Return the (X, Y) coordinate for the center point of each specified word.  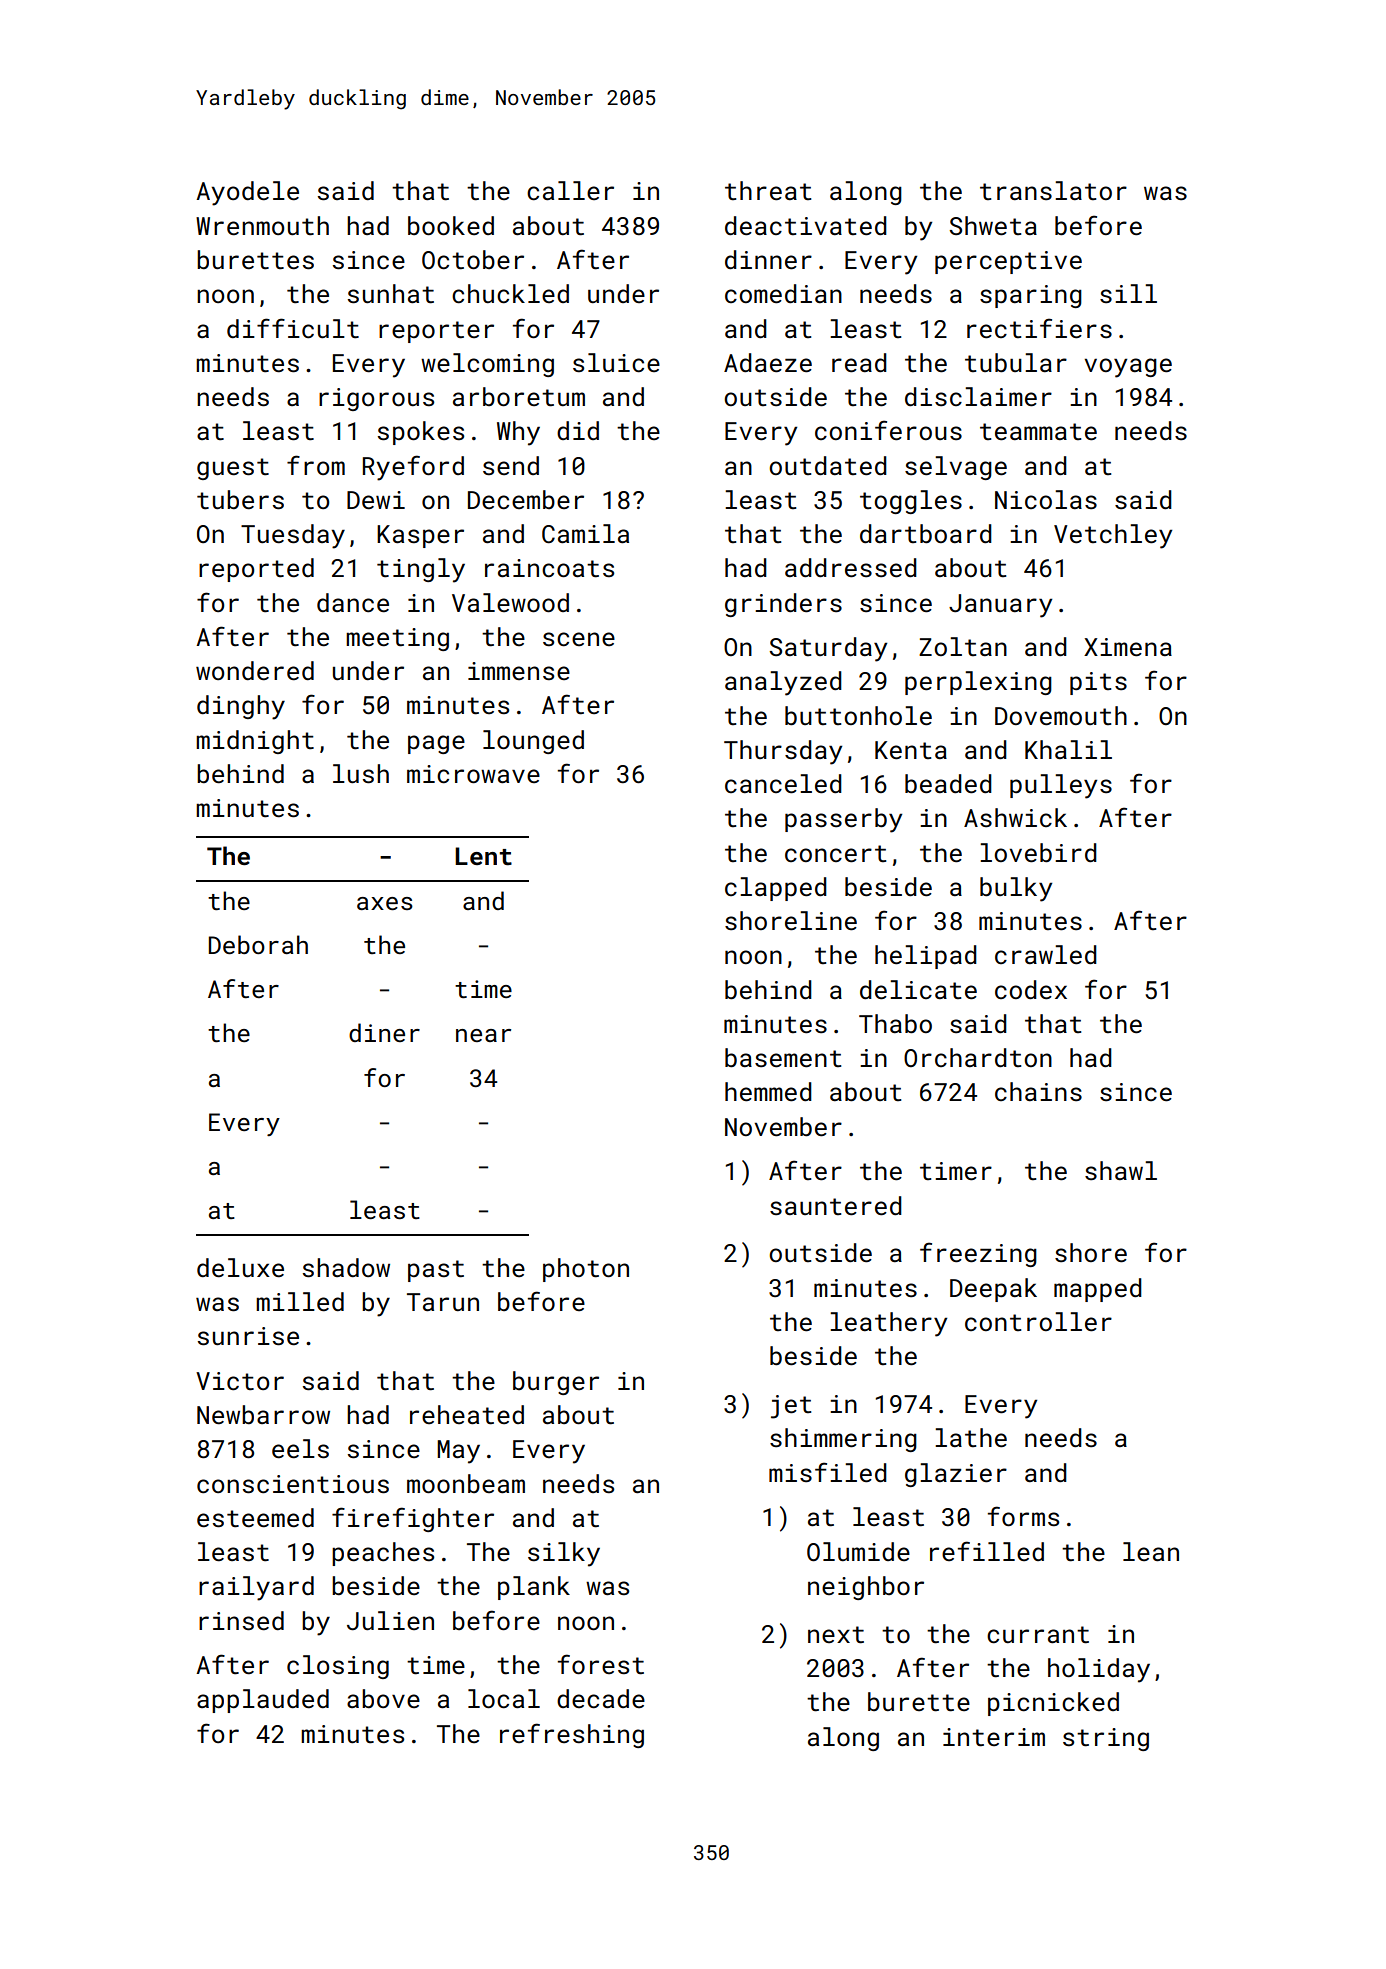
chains (1038, 1092)
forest (601, 1664)
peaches (383, 1554)
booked (451, 225)
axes (385, 903)
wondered (255, 671)
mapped (1098, 1290)
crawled (1046, 955)
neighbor (866, 1588)
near (483, 1035)
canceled (783, 784)
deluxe (240, 1268)
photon (586, 1270)
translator (1053, 191)
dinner (768, 260)
